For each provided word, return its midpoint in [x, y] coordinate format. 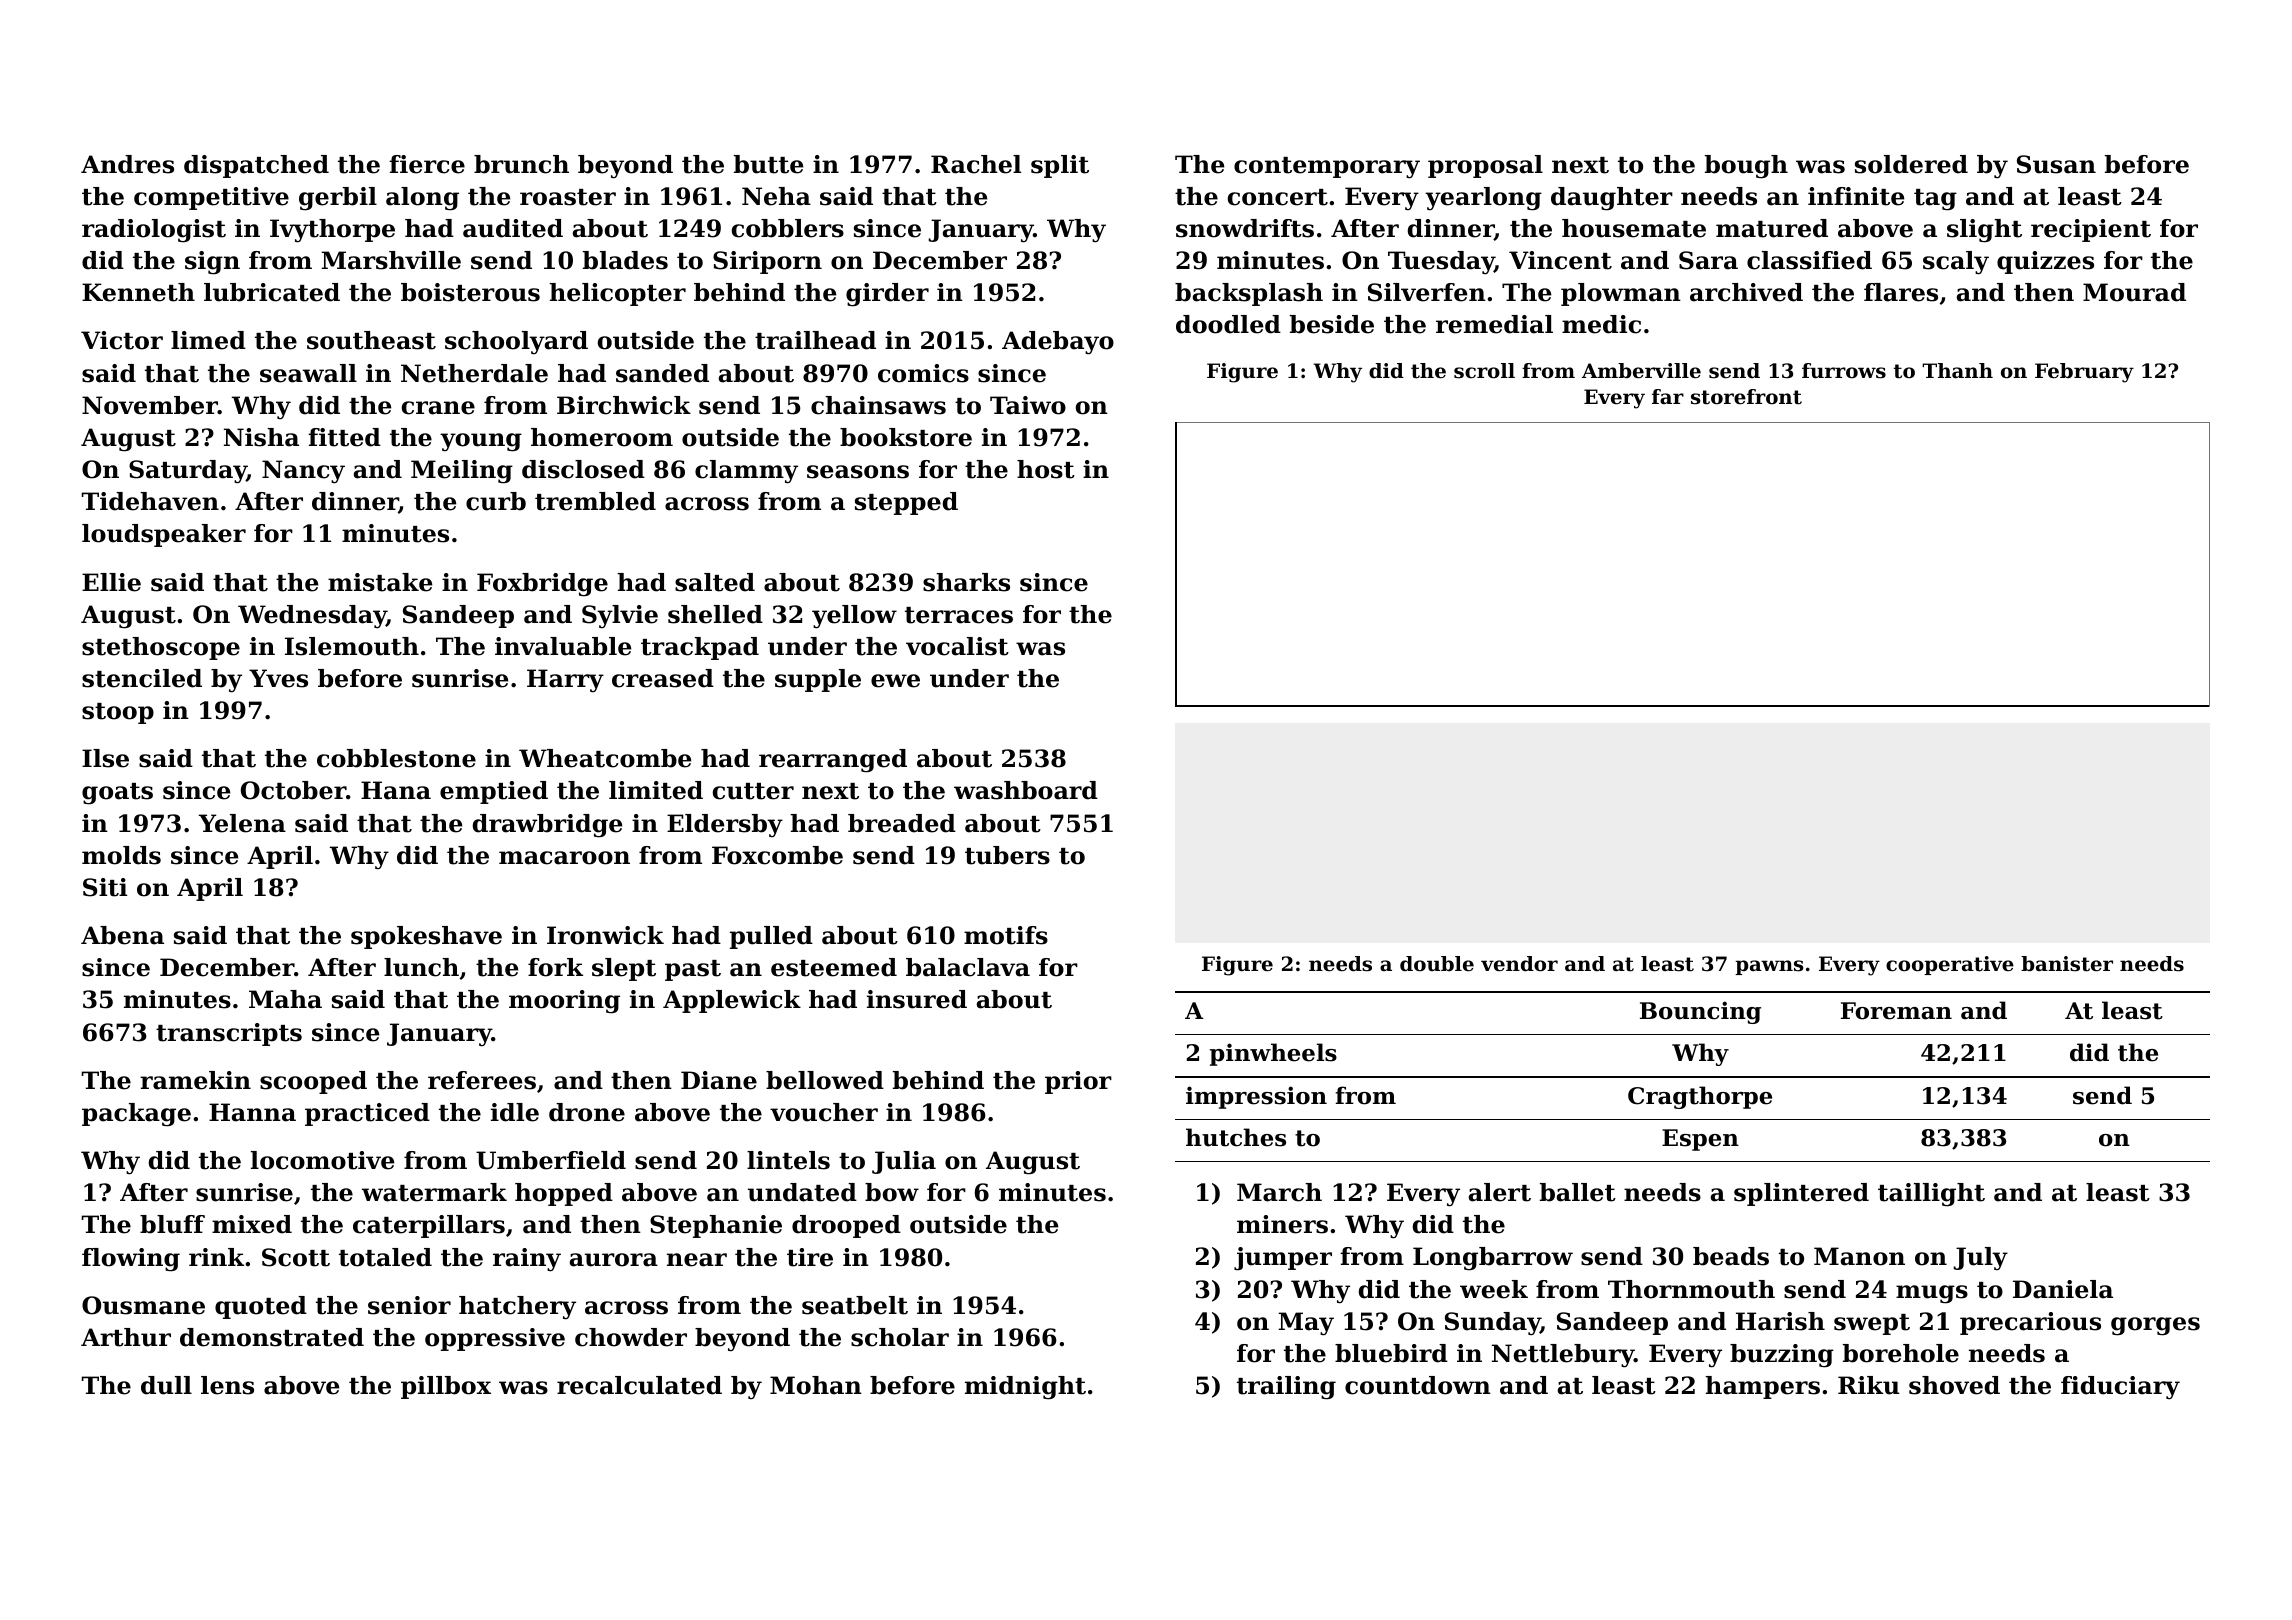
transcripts [229, 1034]
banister [2067, 964]
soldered [1911, 164]
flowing [131, 1260]
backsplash [1249, 294]
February [2084, 373]
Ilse [105, 758]
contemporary [1327, 168]
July [1980, 1258]
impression [1256, 1097]
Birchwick [624, 405]
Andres [127, 164]
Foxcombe [777, 855]
